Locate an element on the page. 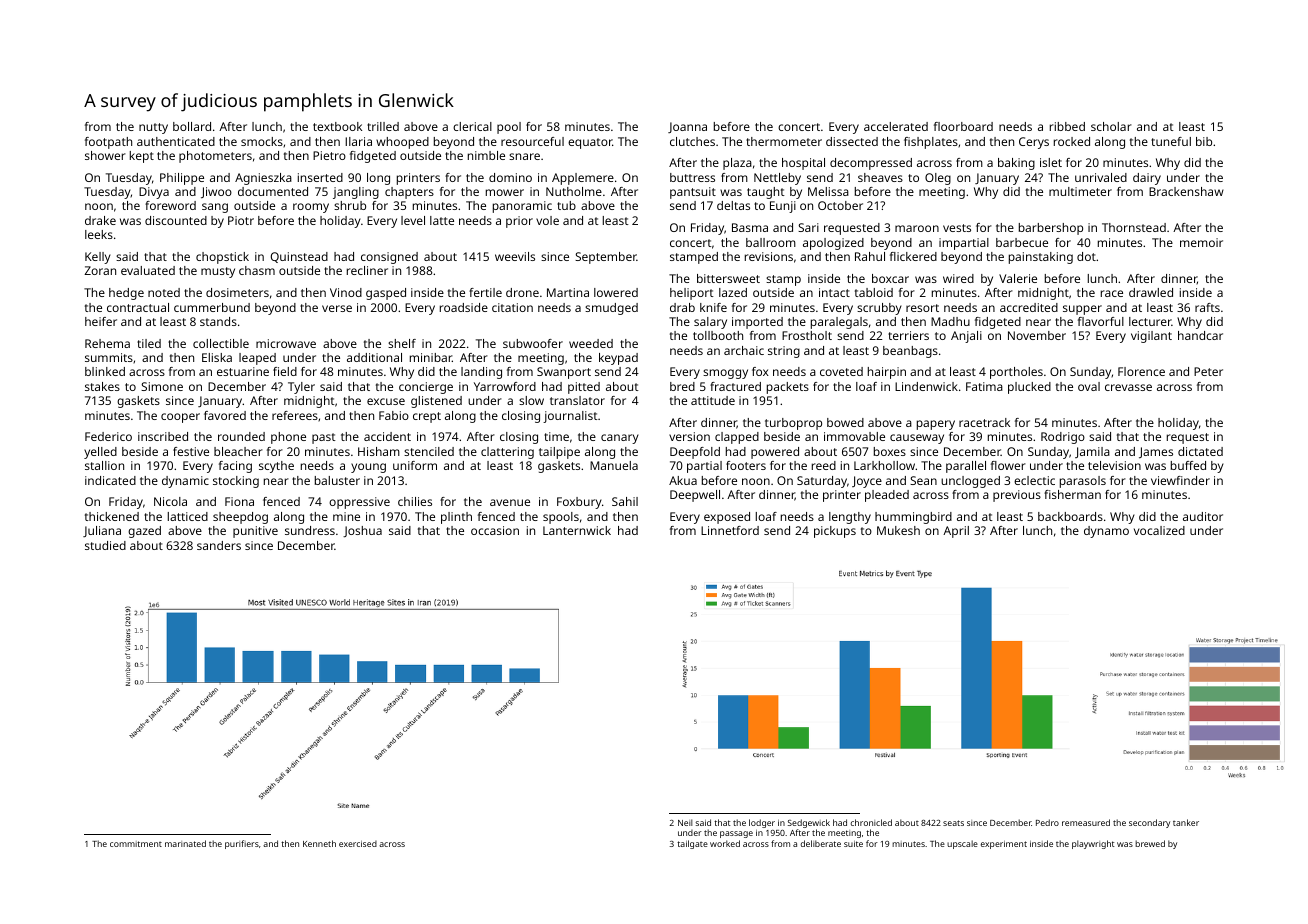 This image has width=1308, height=924. stands is located at coordinates (218, 321).
